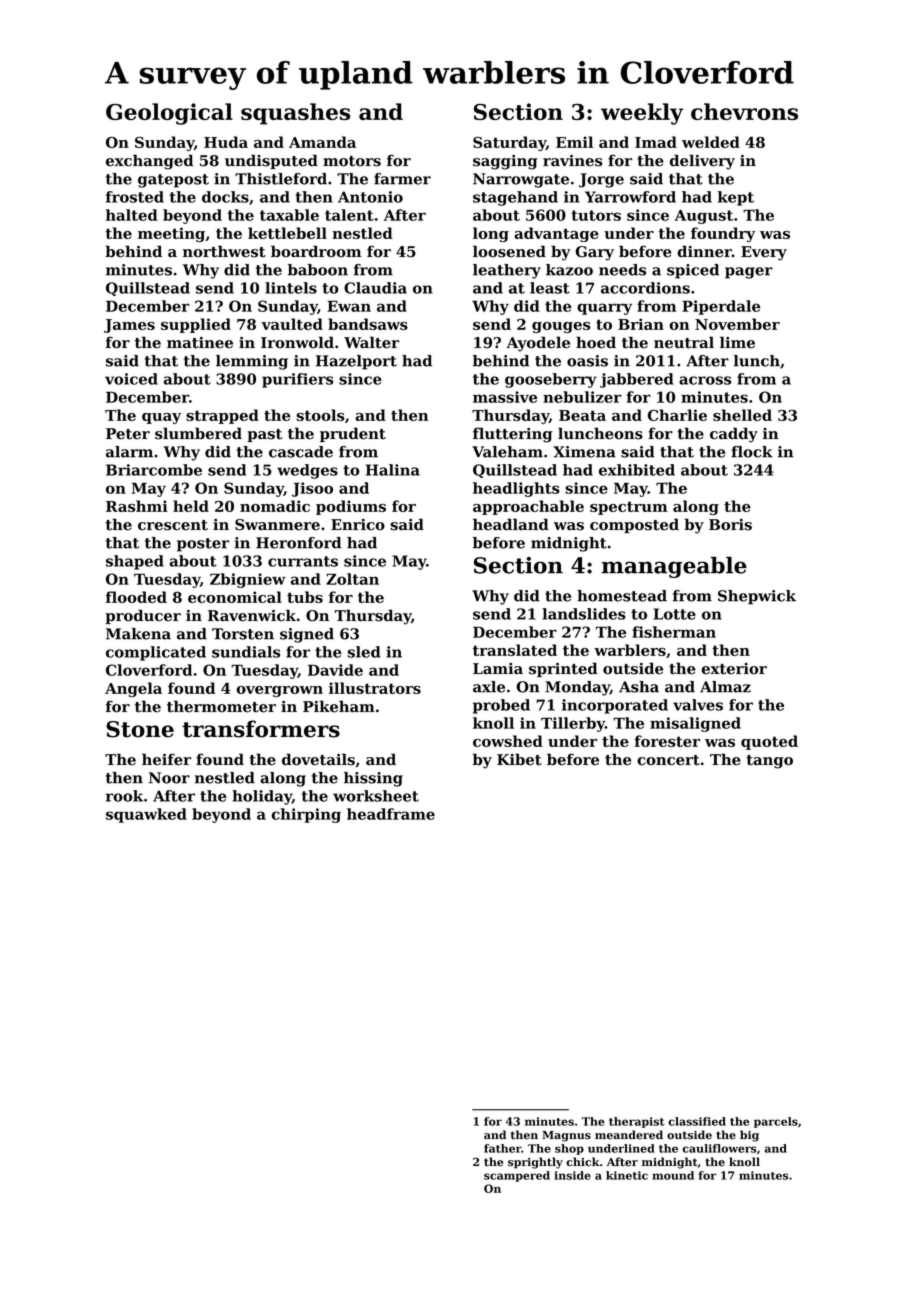 The height and width of the page is (1316, 908). Describe the element at coordinates (517, 1176) in the page. I see `scampered` at that location.
